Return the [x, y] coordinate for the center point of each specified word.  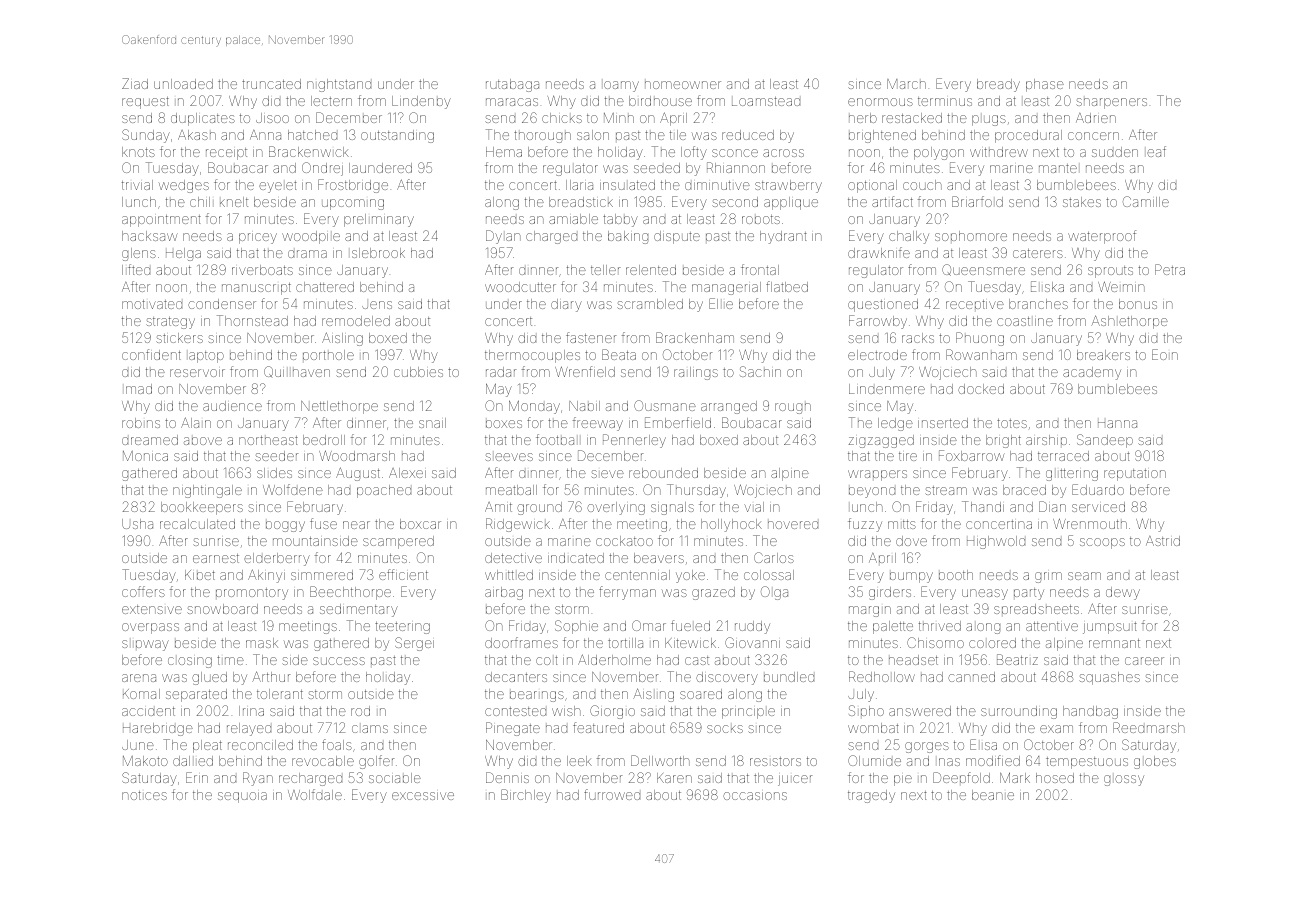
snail [432, 423]
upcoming [353, 204]
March [906, 84]
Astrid [1163, 541]
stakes [1082, 202]
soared [701, 694]
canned [971, 677]
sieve [607, 474]
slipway [145, 645]
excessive [423, 796]
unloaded [183, 84]
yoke [690, 576]
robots [761, 219]
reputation [1135, 475]
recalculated [197, 524]
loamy [621, 86]
